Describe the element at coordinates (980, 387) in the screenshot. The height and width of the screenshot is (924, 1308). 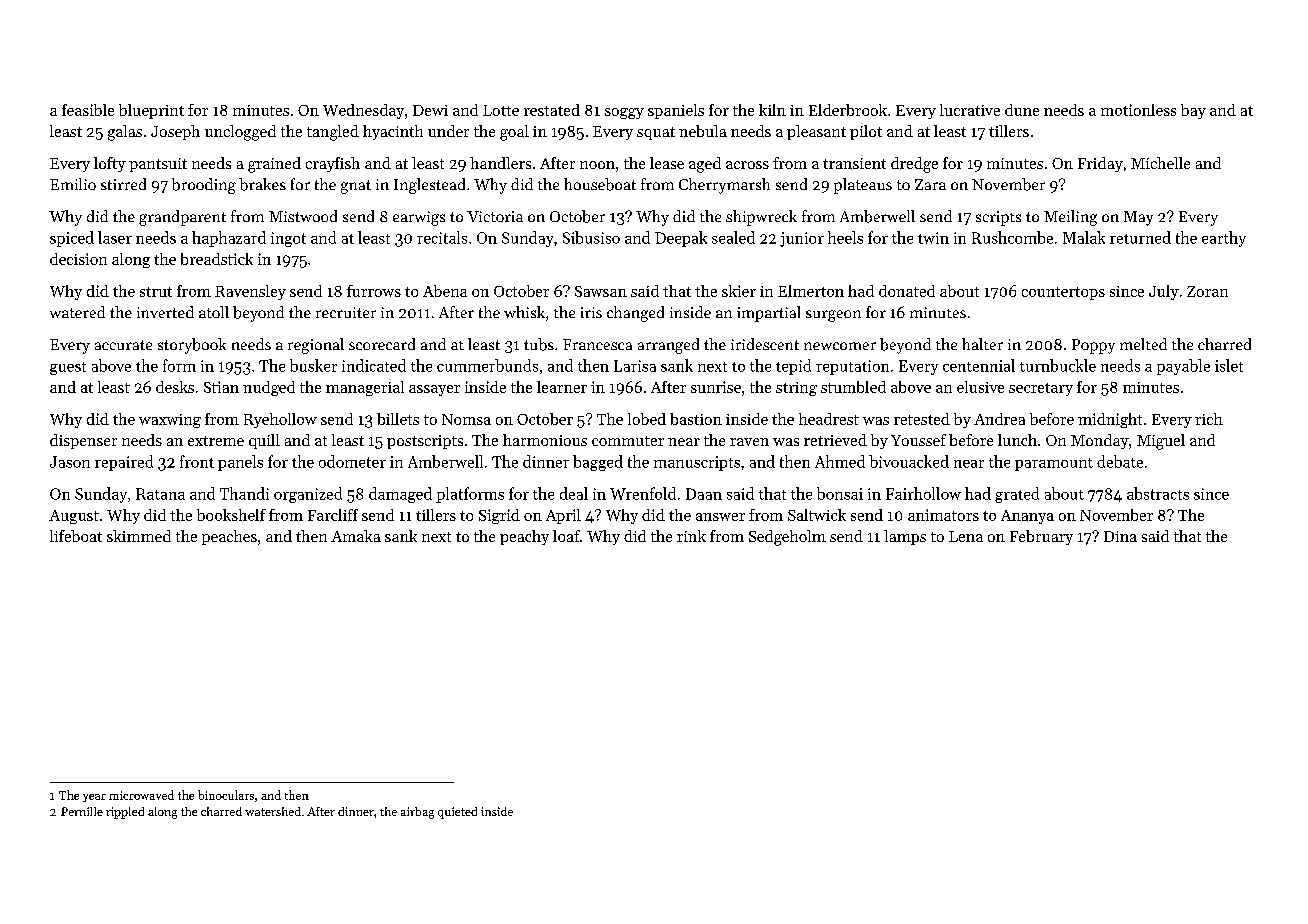
I see `elusive` at that location.
